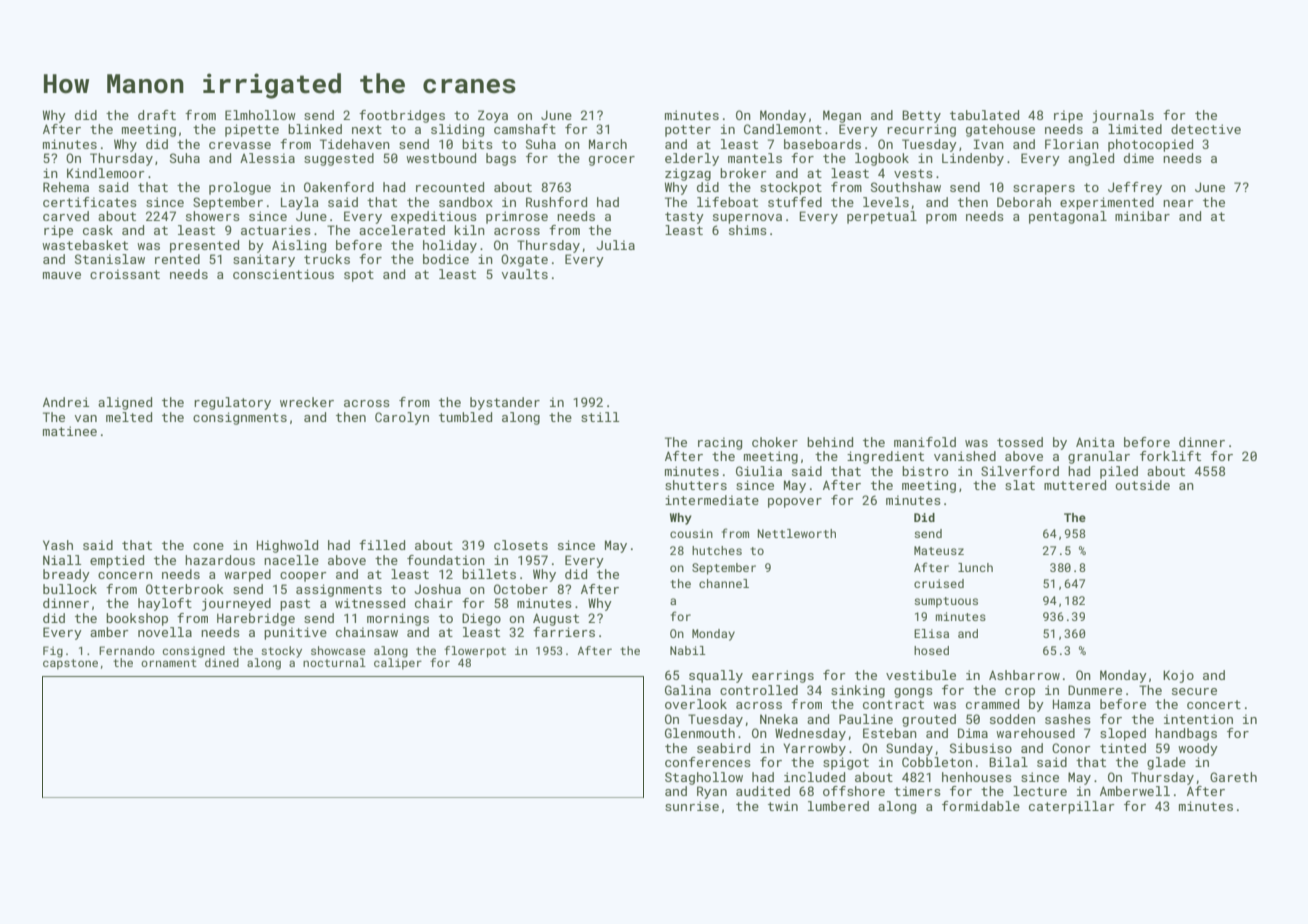 The image size is (1308, 924). I want to click on caterpillar, so click(1072, 807).
